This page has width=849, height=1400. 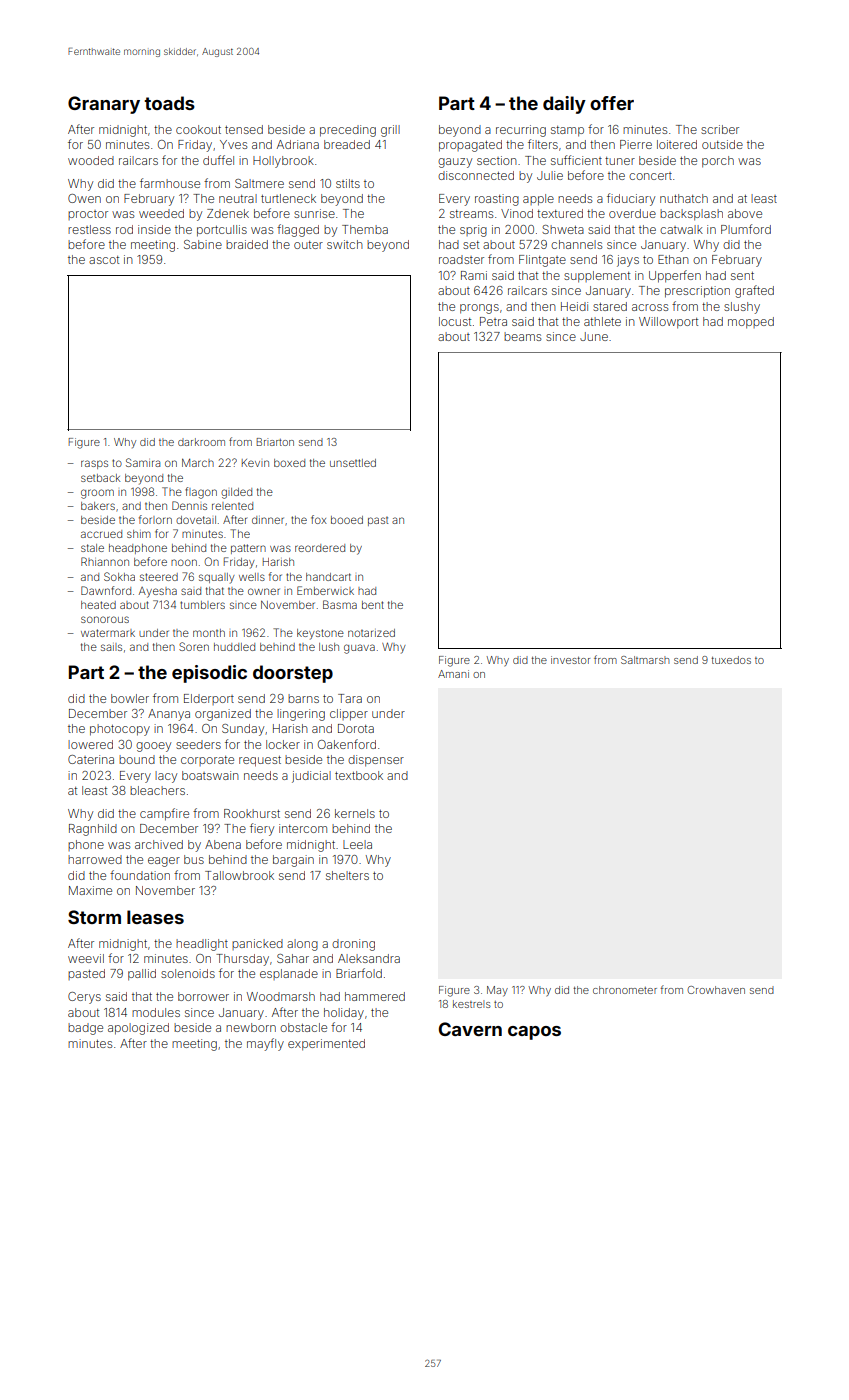 I want to click on Storm, so click(x=94, y=917).
